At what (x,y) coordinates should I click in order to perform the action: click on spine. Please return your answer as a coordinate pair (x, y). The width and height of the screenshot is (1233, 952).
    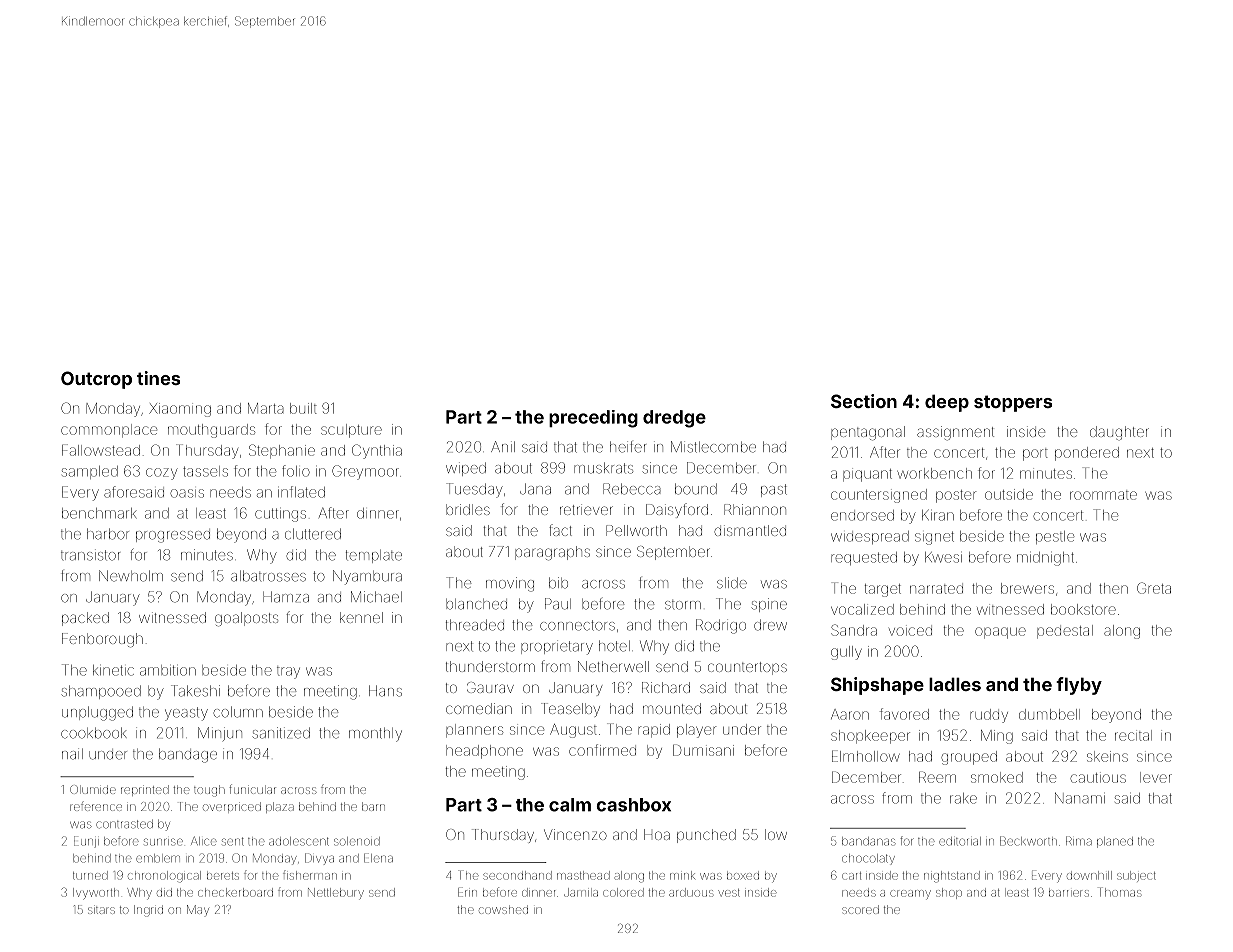
    Looking at the image, I should click on (769, 605).
